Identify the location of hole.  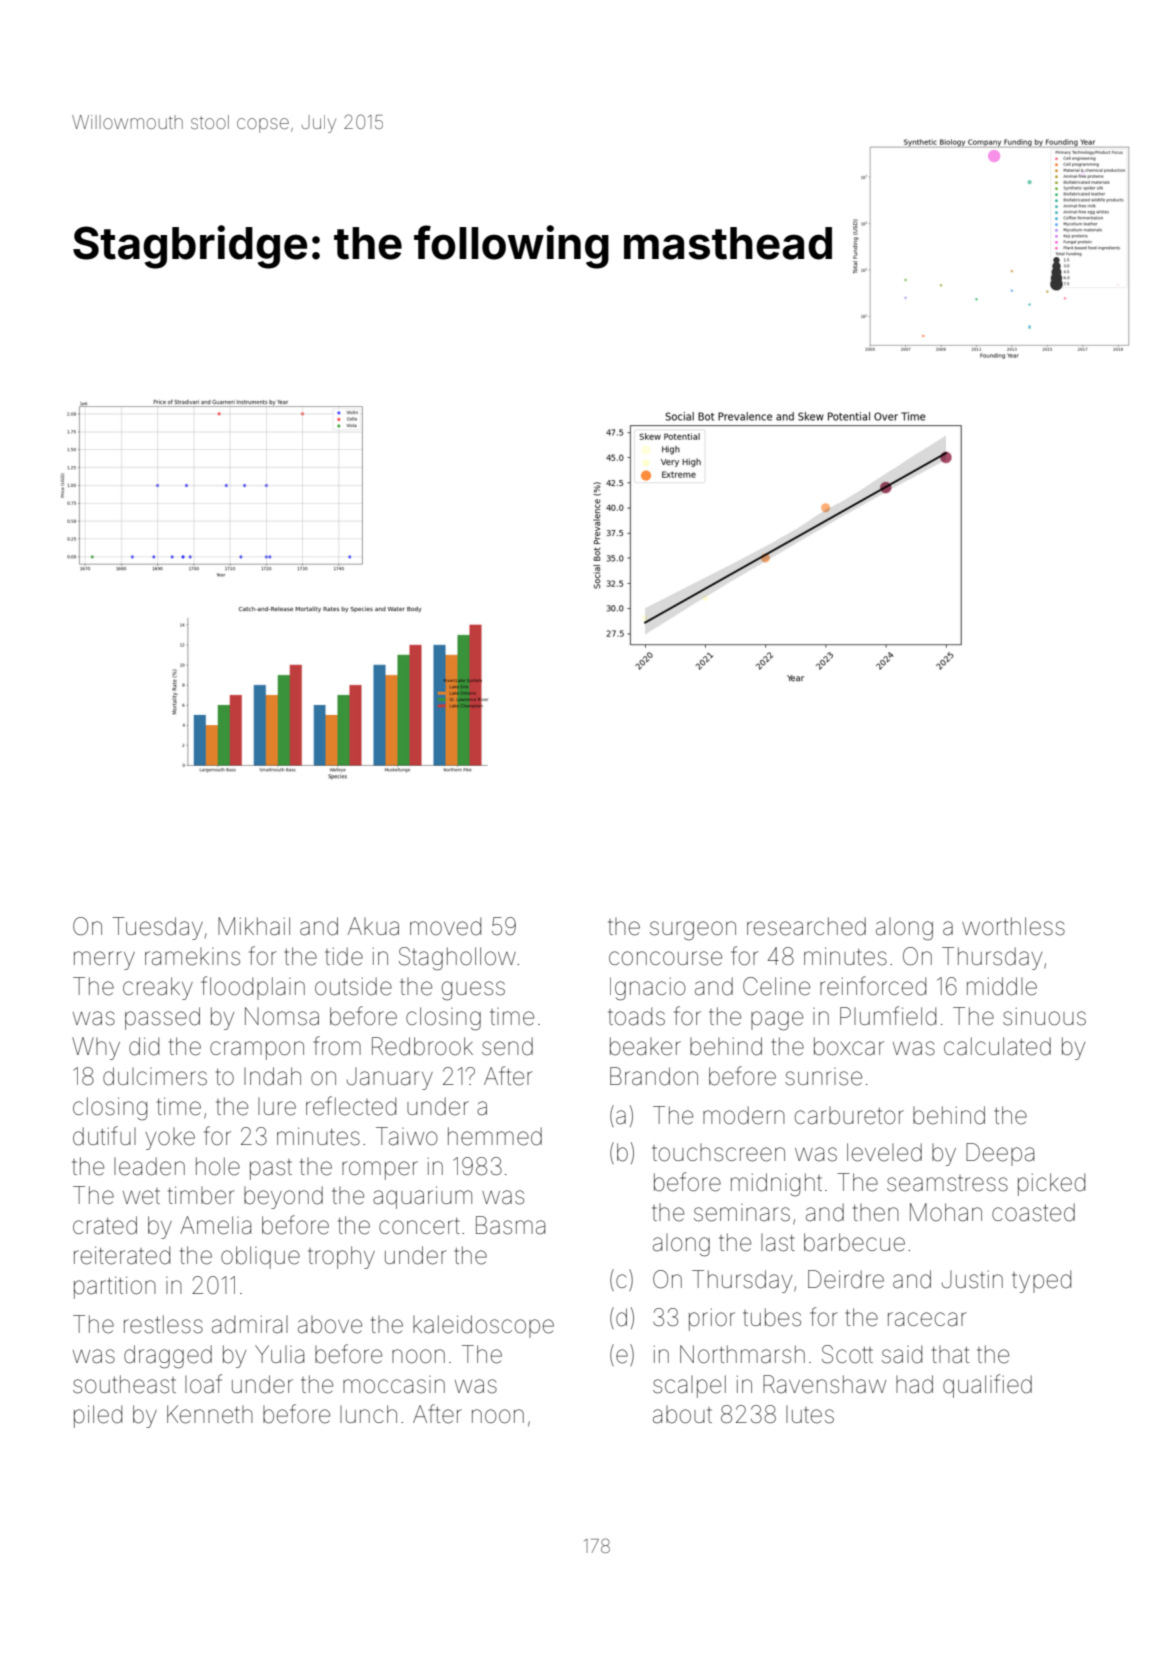
(218, 1166).
